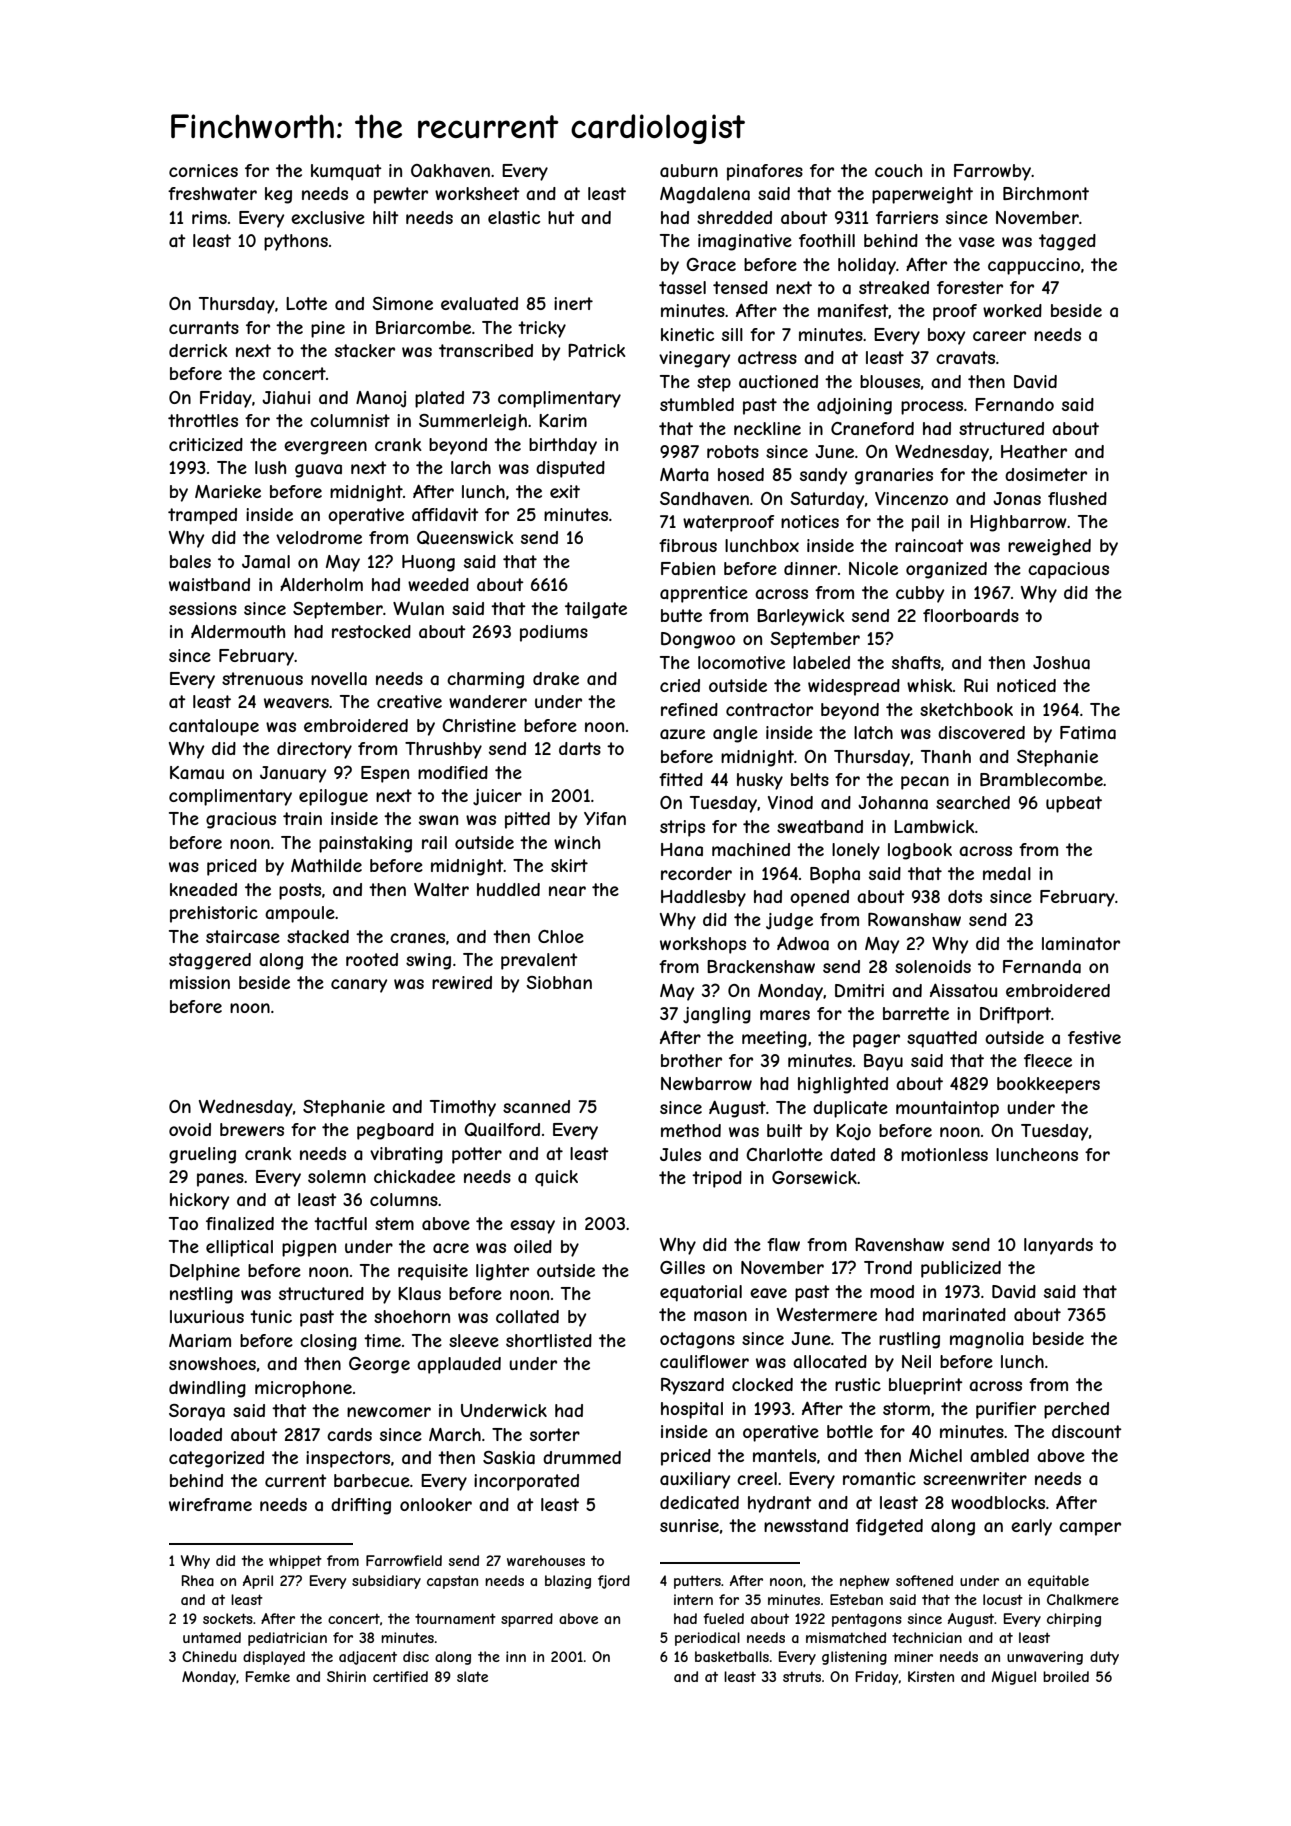 The width and height of the screenshot is (1291, 1826). What do you see at coordinates (570, 469) in the screenshot?
I see `disputed` at bounding box center [570, 469].
